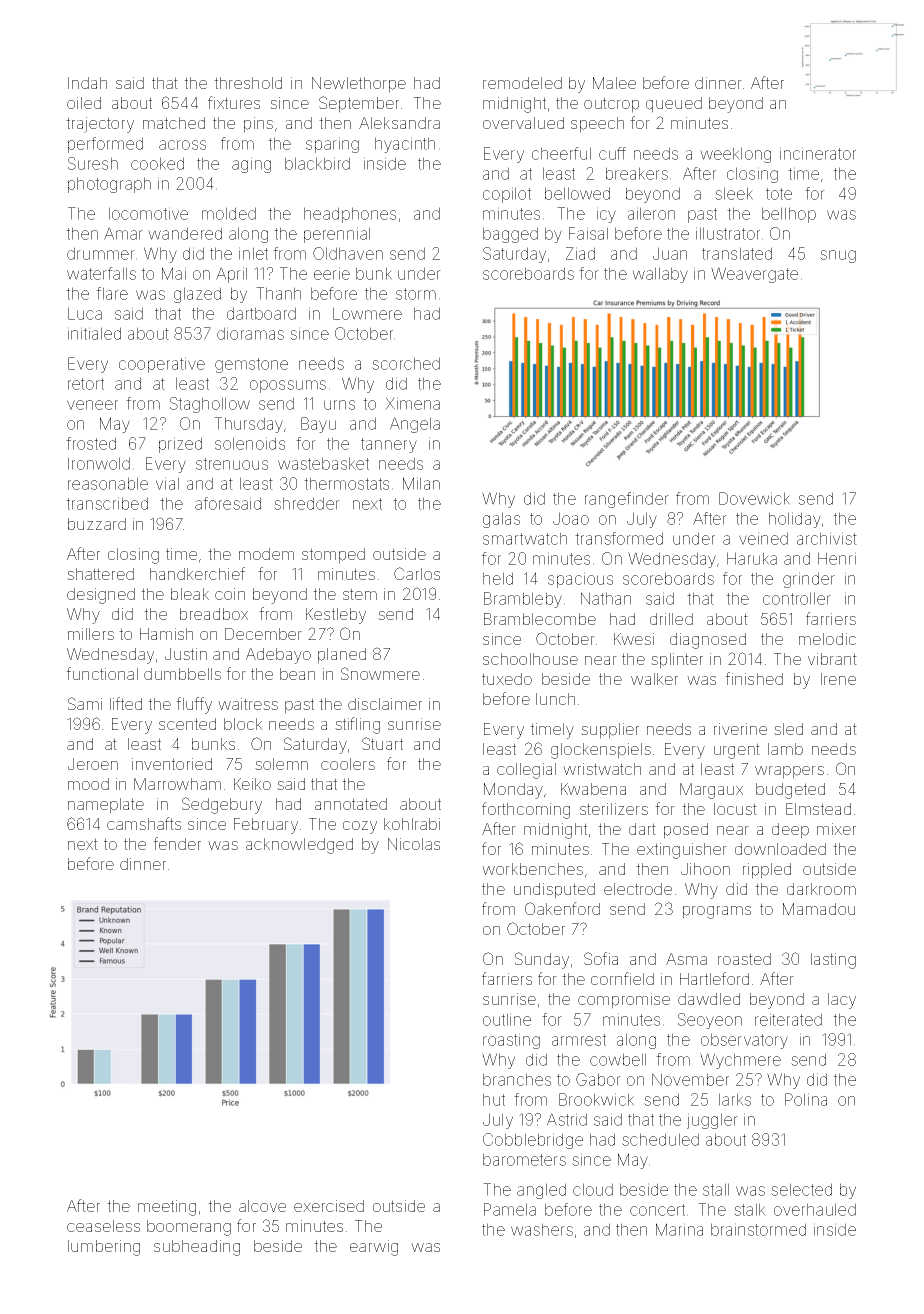  Describe the element at coordinates (788, 1019) in the document. I see `reiterated` at that location.
